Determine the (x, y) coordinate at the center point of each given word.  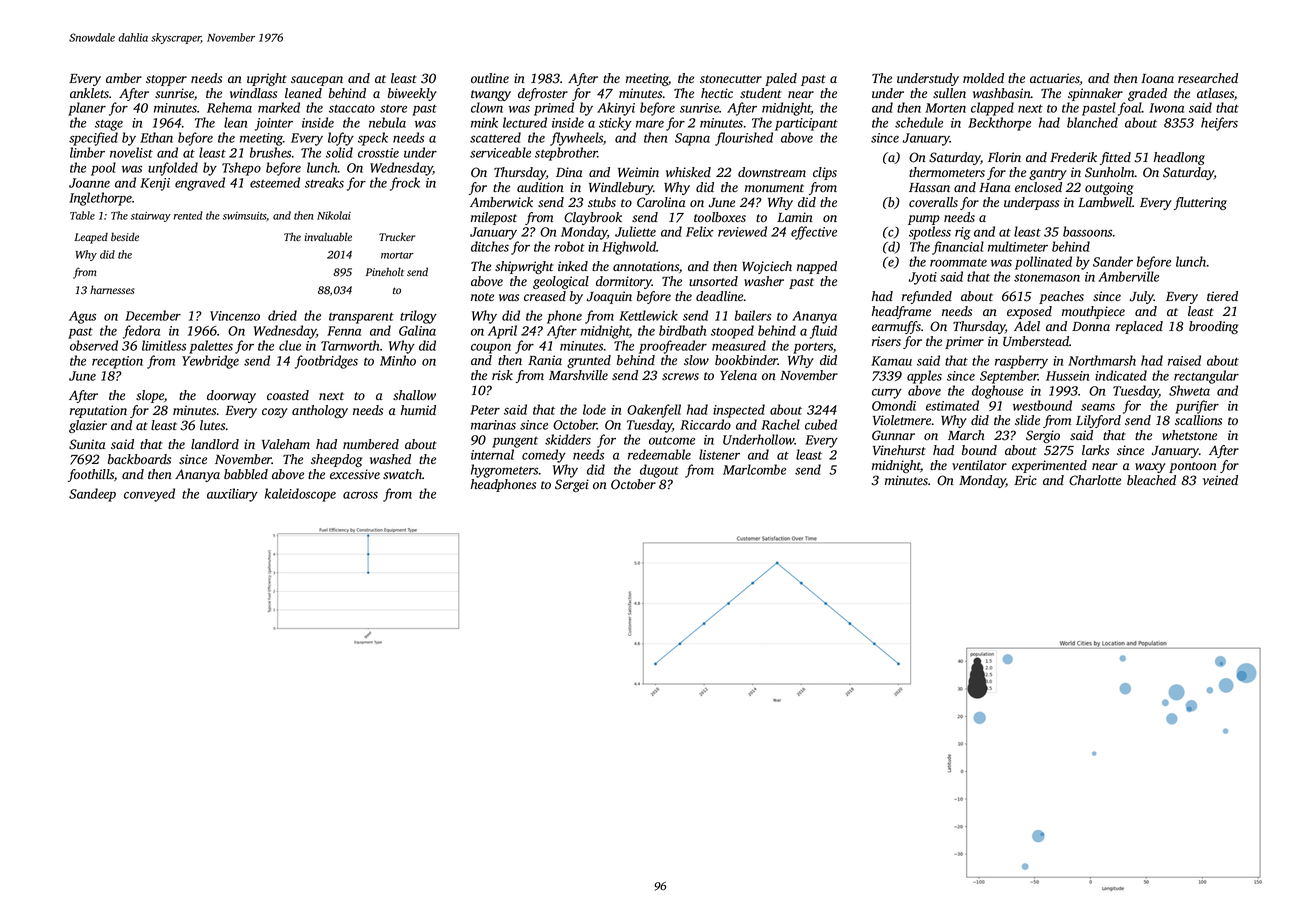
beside (125, 236)
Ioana (1157, 78)
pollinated (1043, 263)
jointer (274, 124)
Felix (700, 231)
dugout (659, 471)
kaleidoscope (300, 495)
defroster (543, 94)
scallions (1198, 420)
